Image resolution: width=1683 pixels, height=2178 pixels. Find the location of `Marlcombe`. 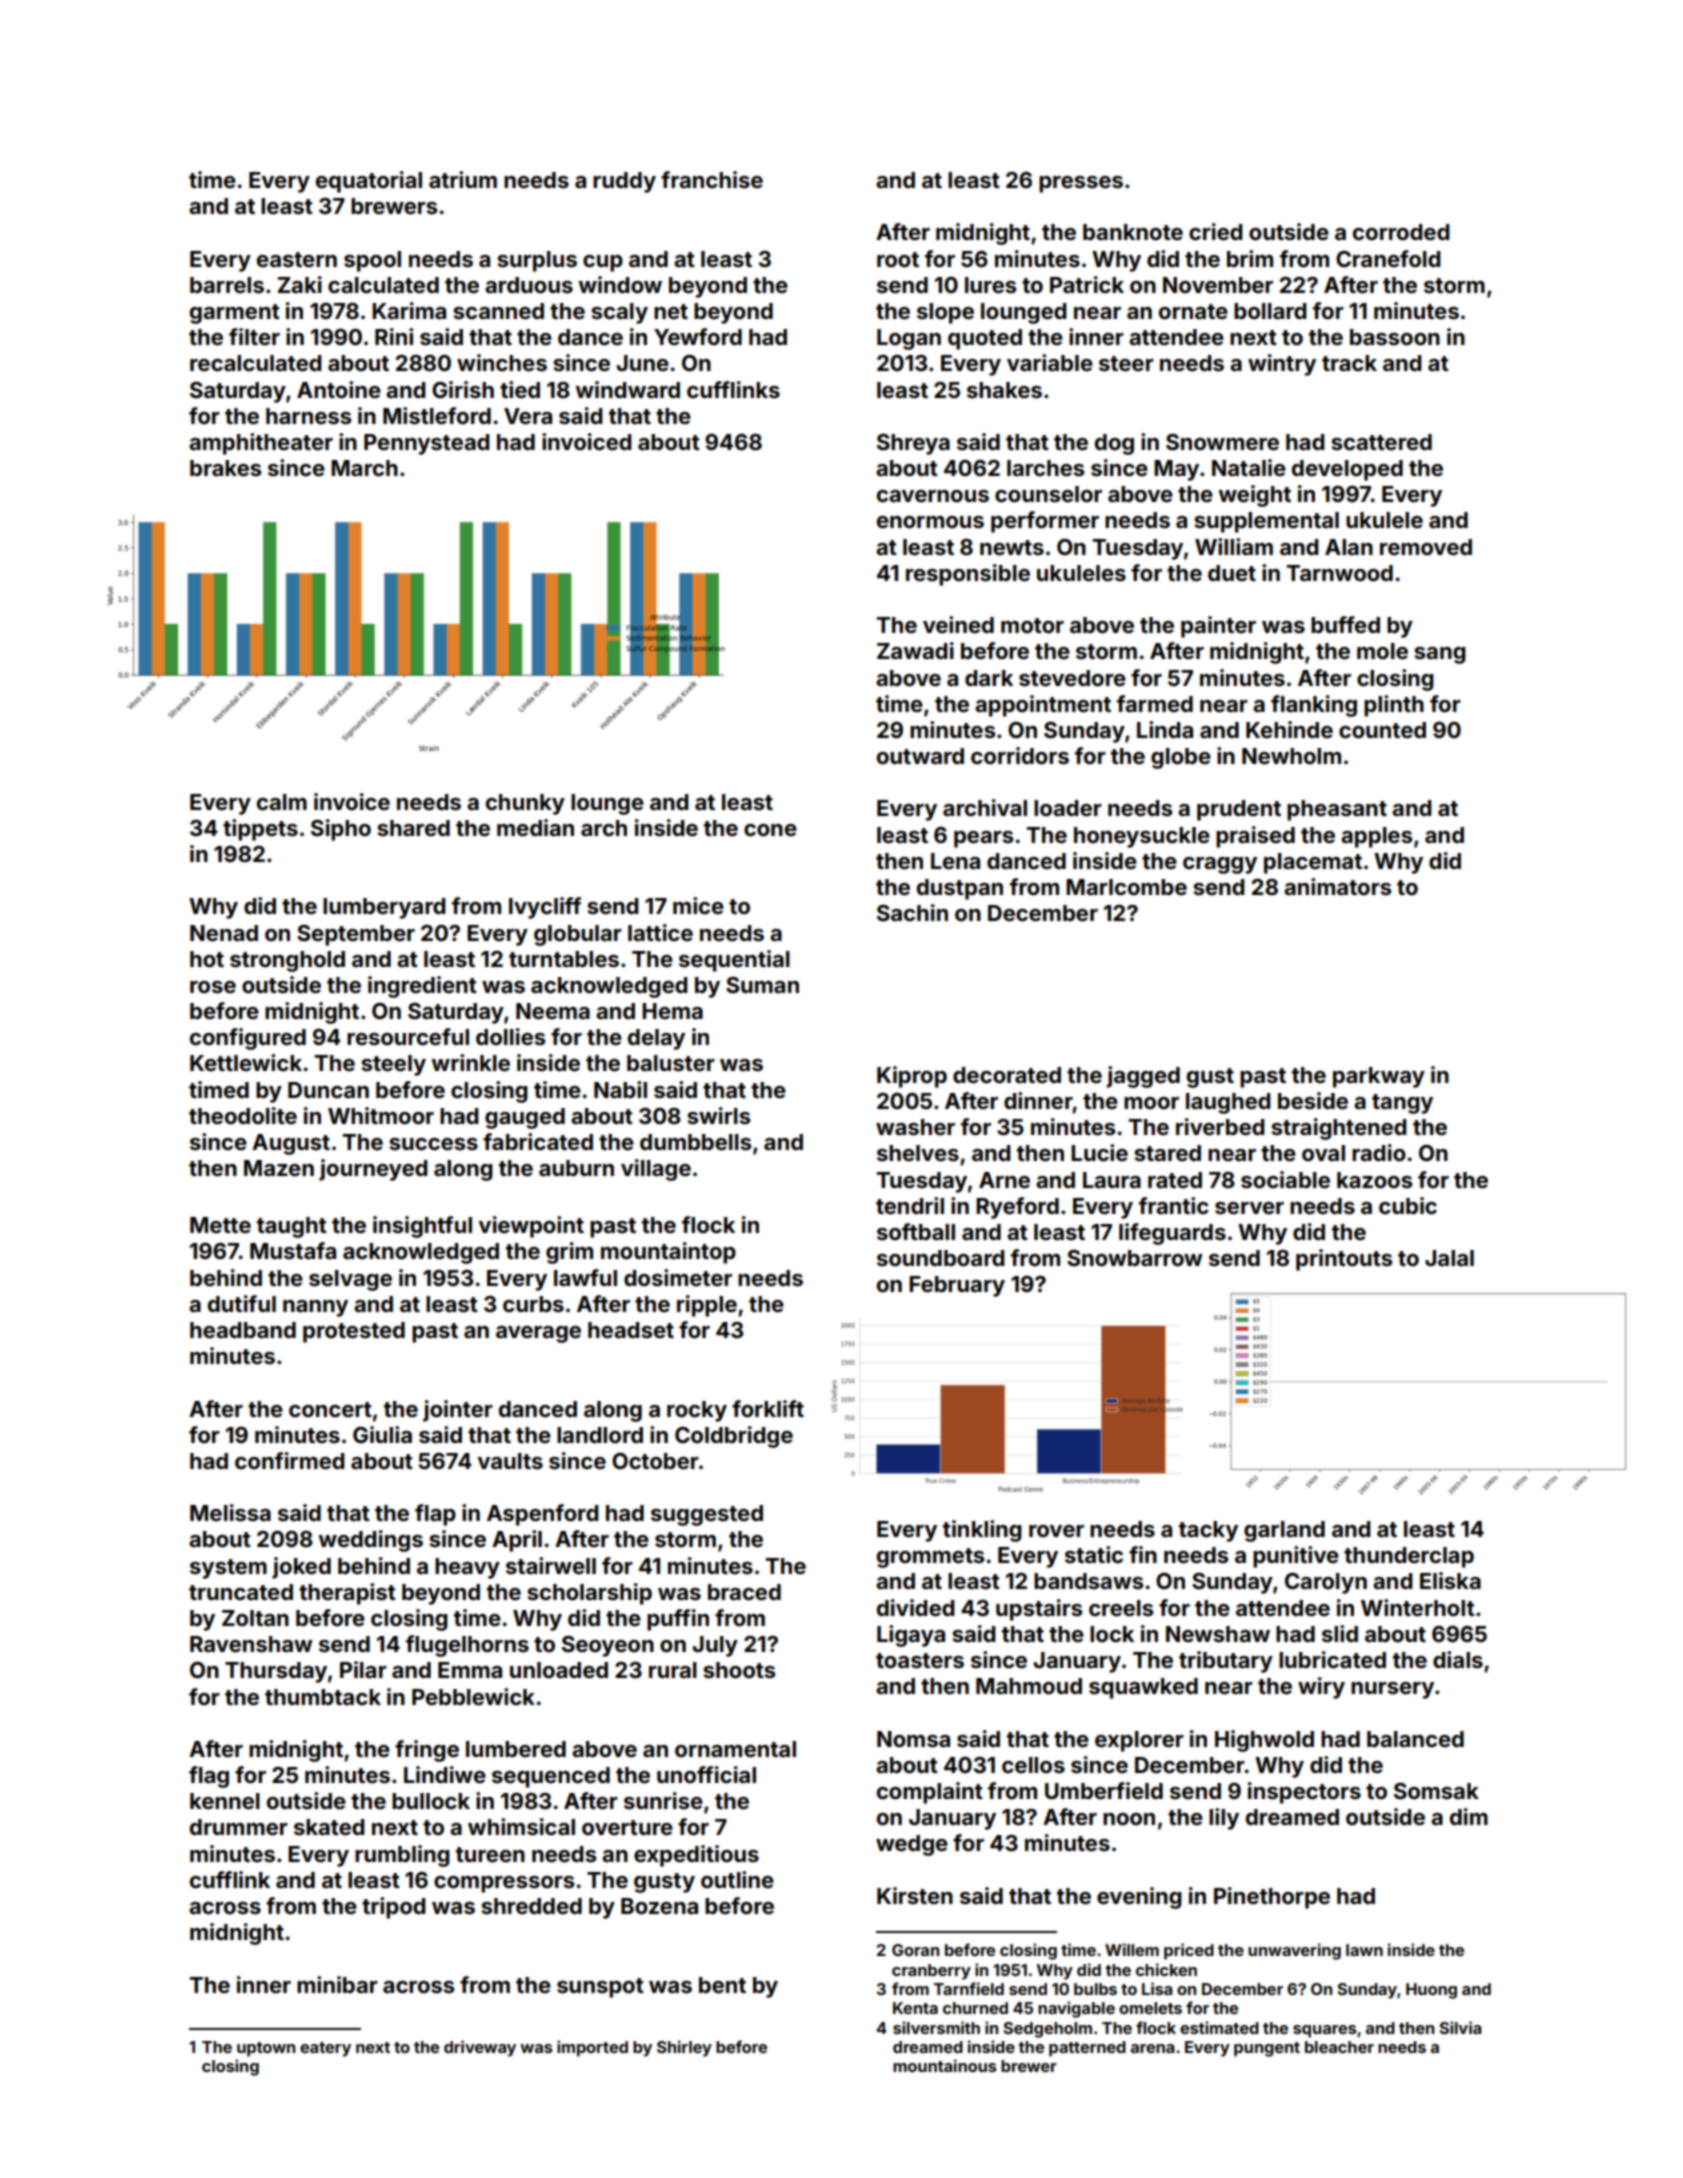

Marlcombe is located at coordinates (1126, 887).
